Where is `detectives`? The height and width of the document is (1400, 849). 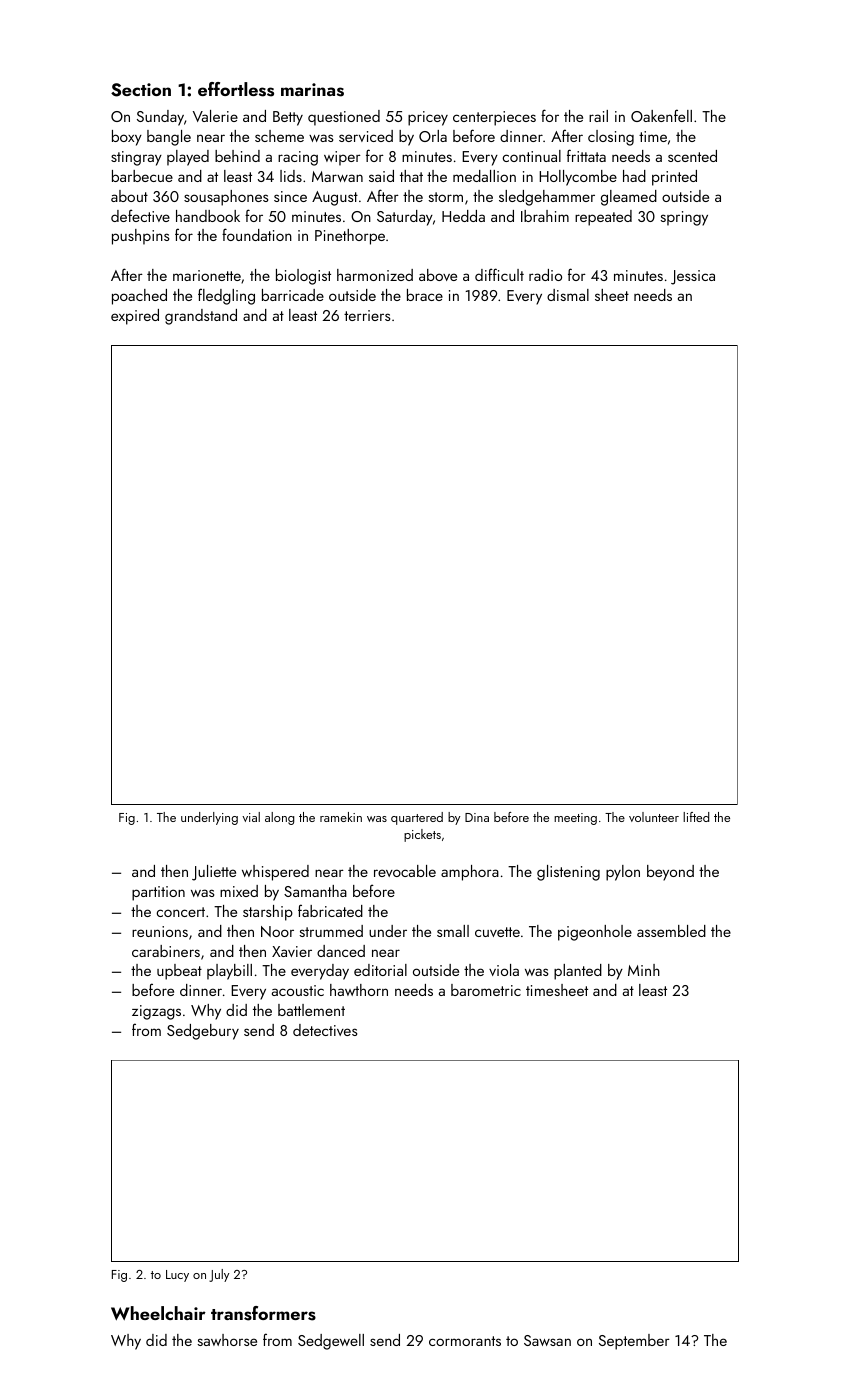 detectives is located at coordinates (325, 1030).
